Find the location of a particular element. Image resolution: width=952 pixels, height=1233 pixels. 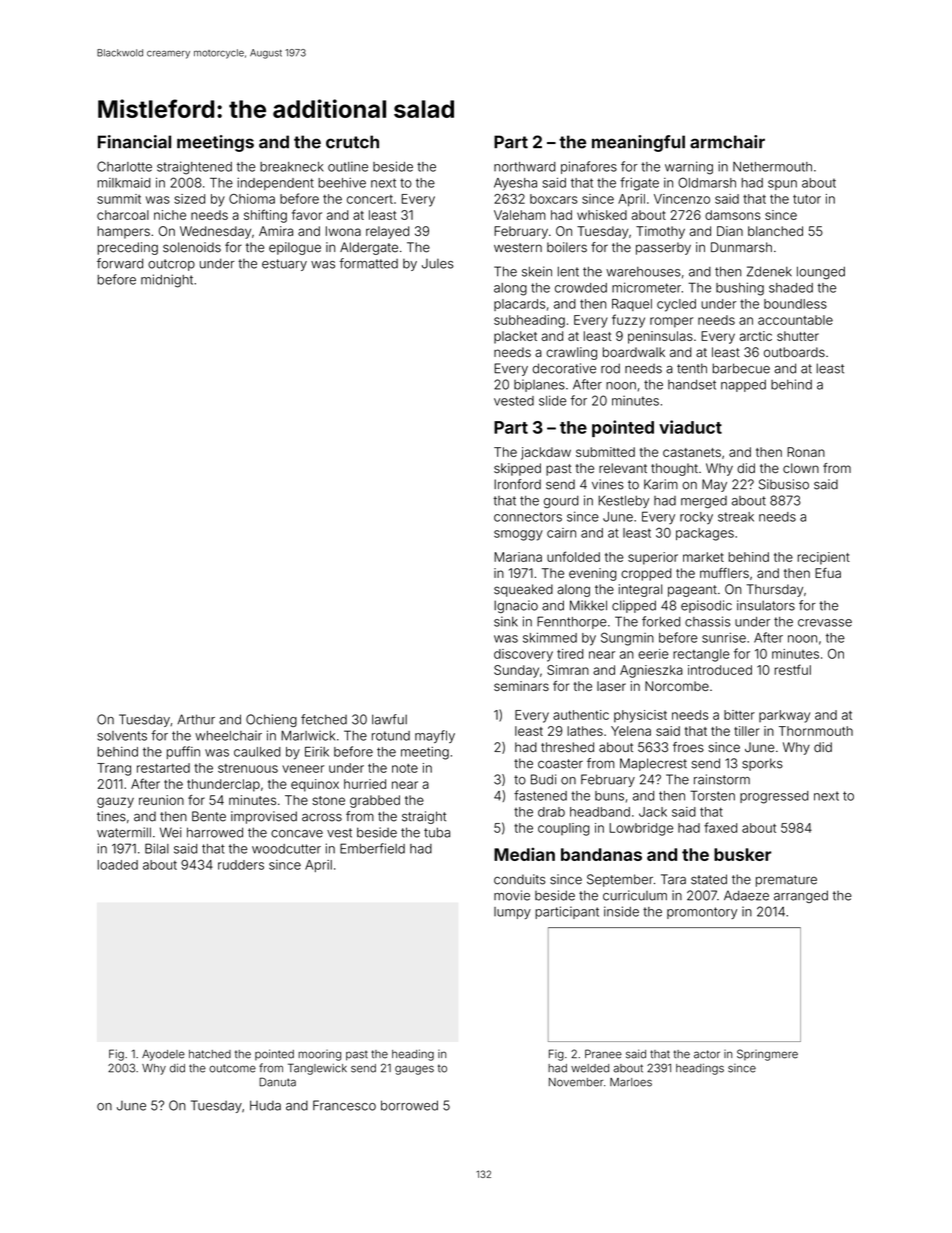

gauzy is located at coordinates (115, 802).
